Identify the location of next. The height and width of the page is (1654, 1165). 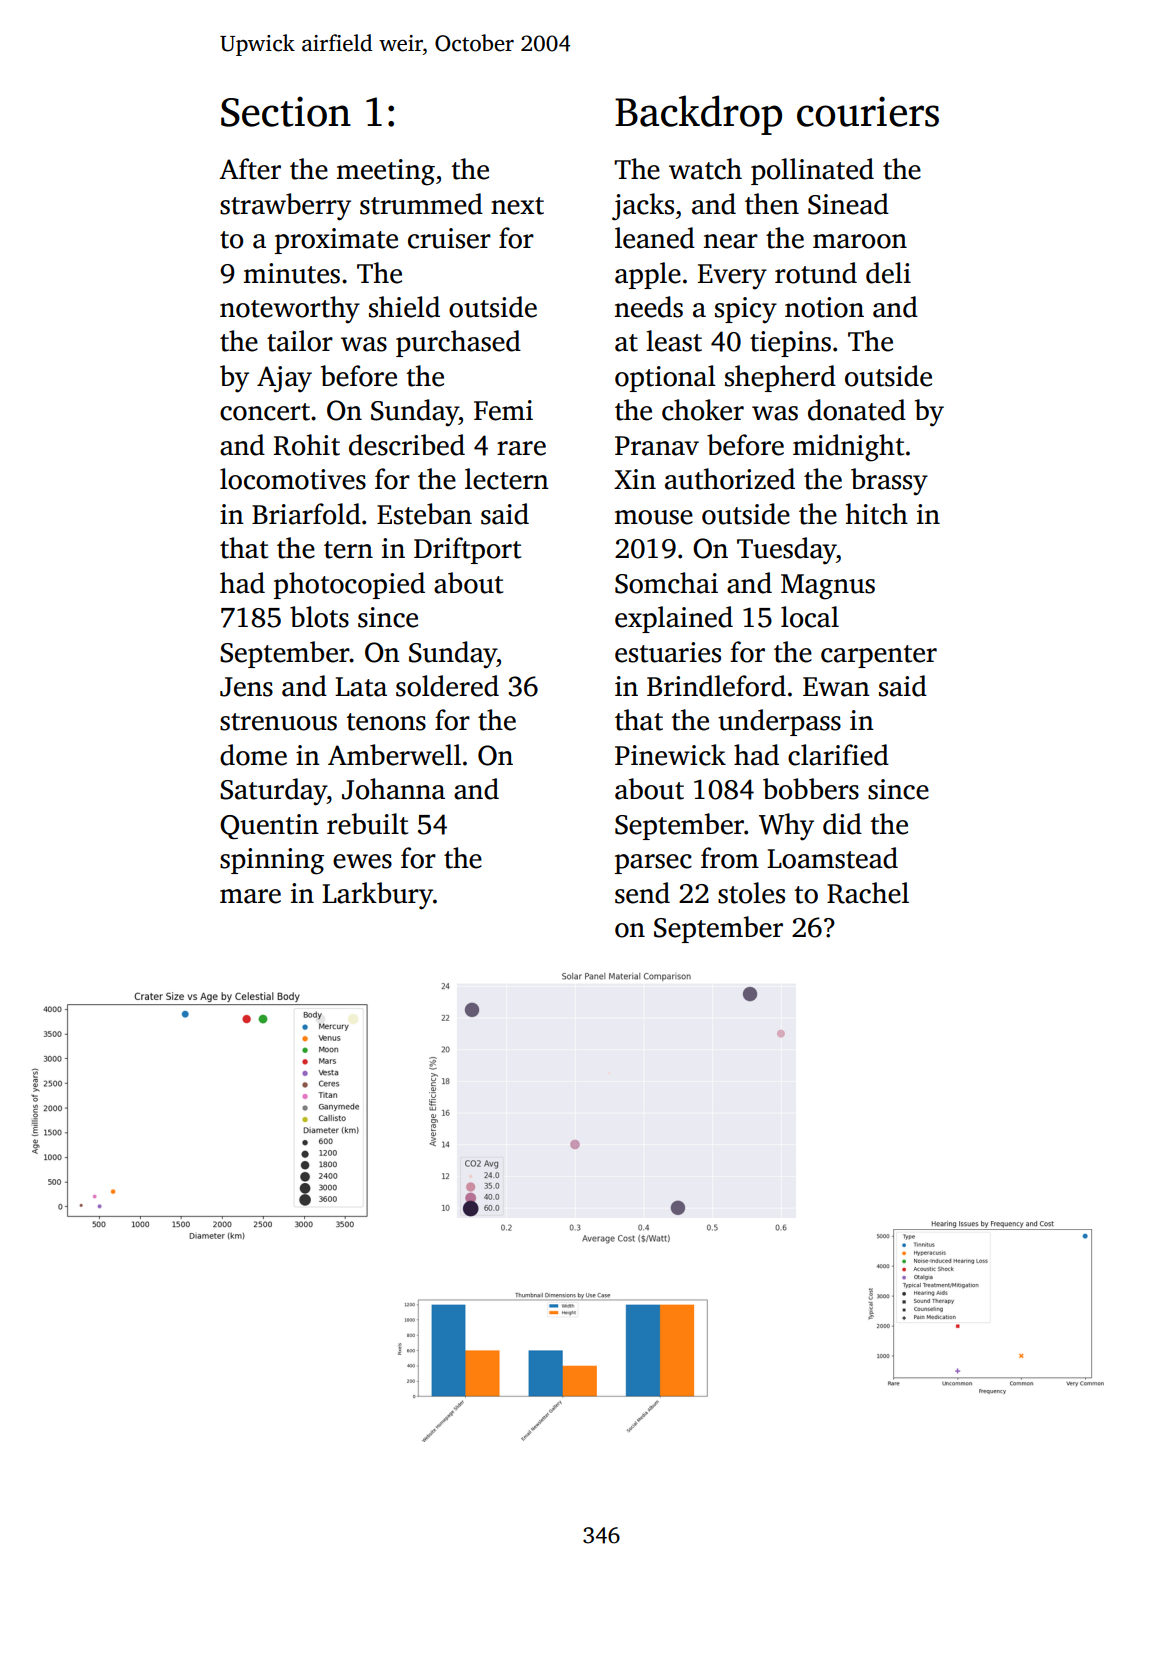
(517, 206).
